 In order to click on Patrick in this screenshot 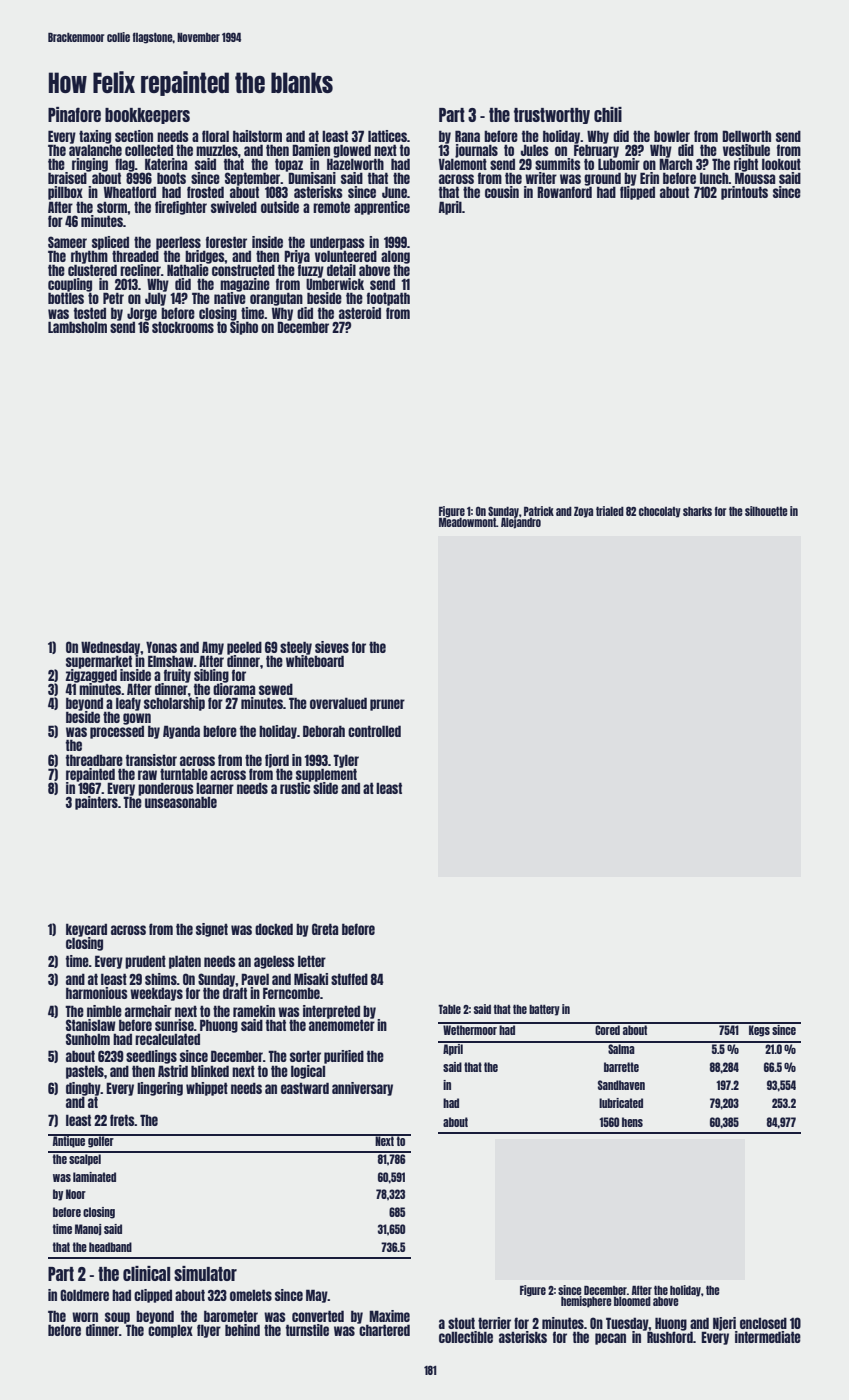, I will do `click(539, 511)`.
